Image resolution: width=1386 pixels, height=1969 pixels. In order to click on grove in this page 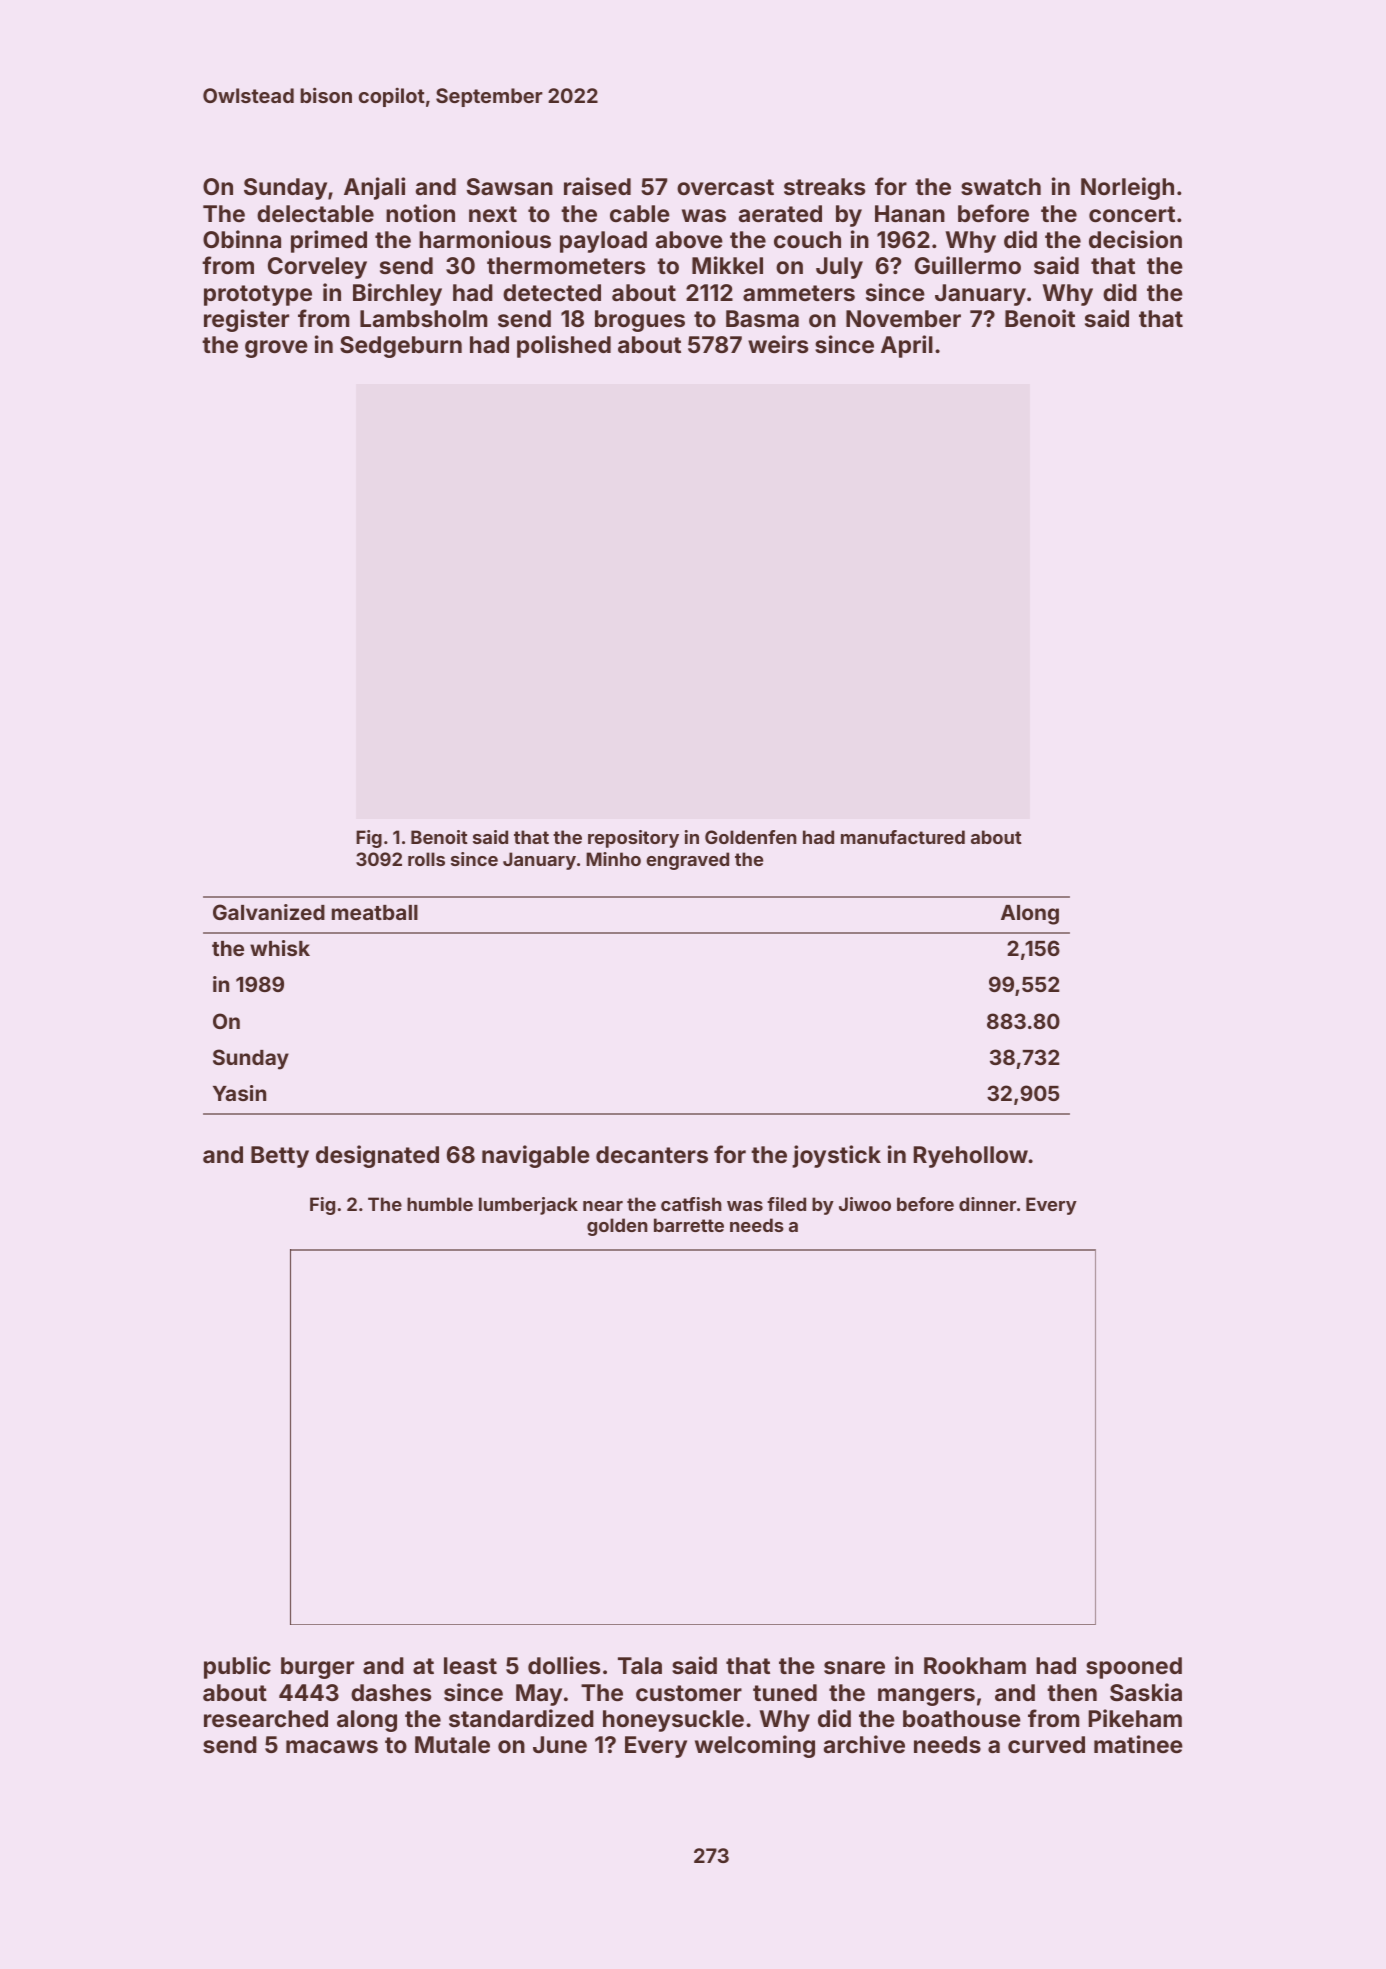, I will do `click(276, 349)`.
